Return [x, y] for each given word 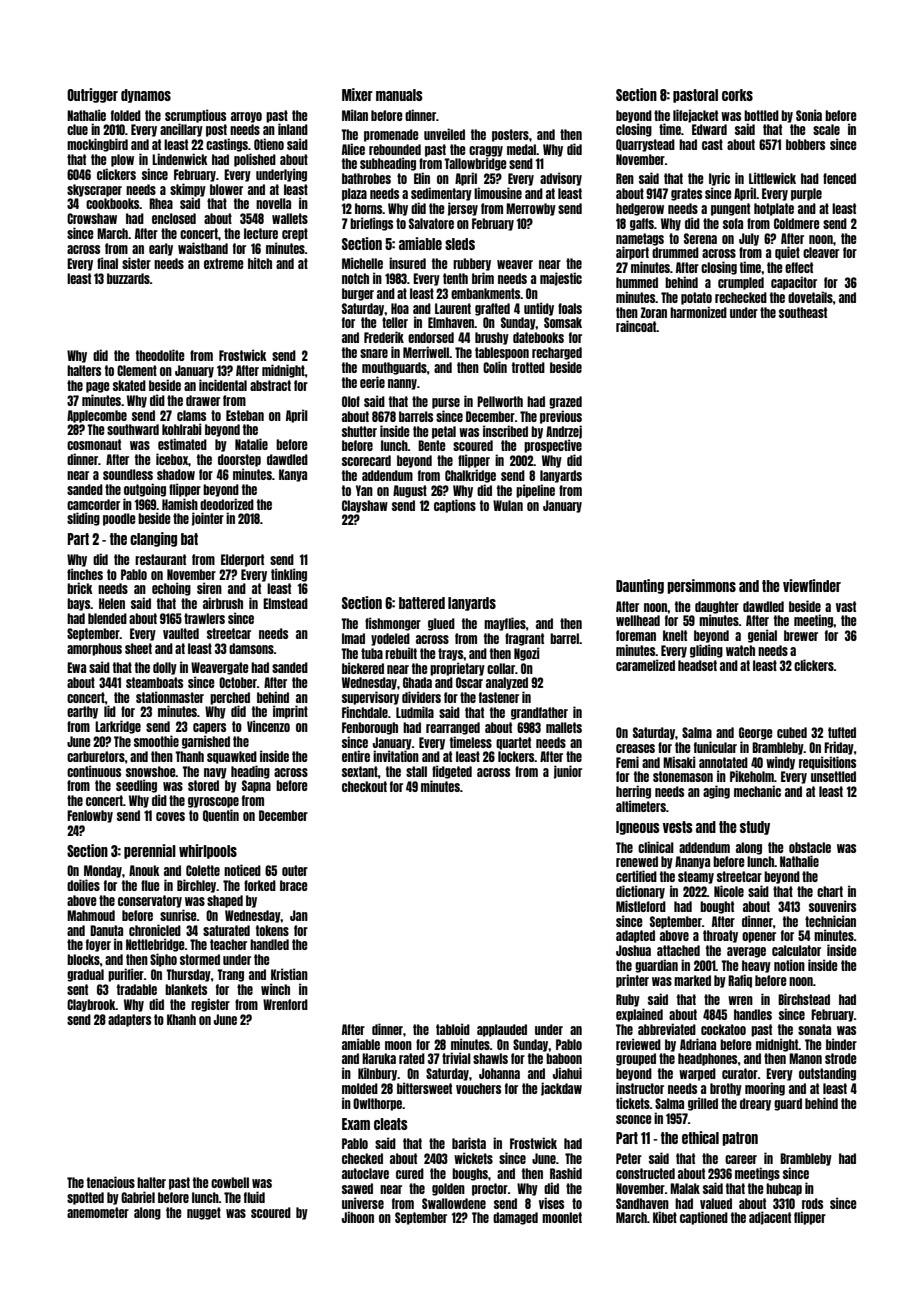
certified [636, 876]
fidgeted [452, 772]
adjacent [770, 1218]
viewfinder [812, 585]
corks [737, 95]
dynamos [146, 96]
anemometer [98, 1212]
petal [444, 432]
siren [209, 588]
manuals [399, 95]
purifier [126, 975]
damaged [515, 1218]
